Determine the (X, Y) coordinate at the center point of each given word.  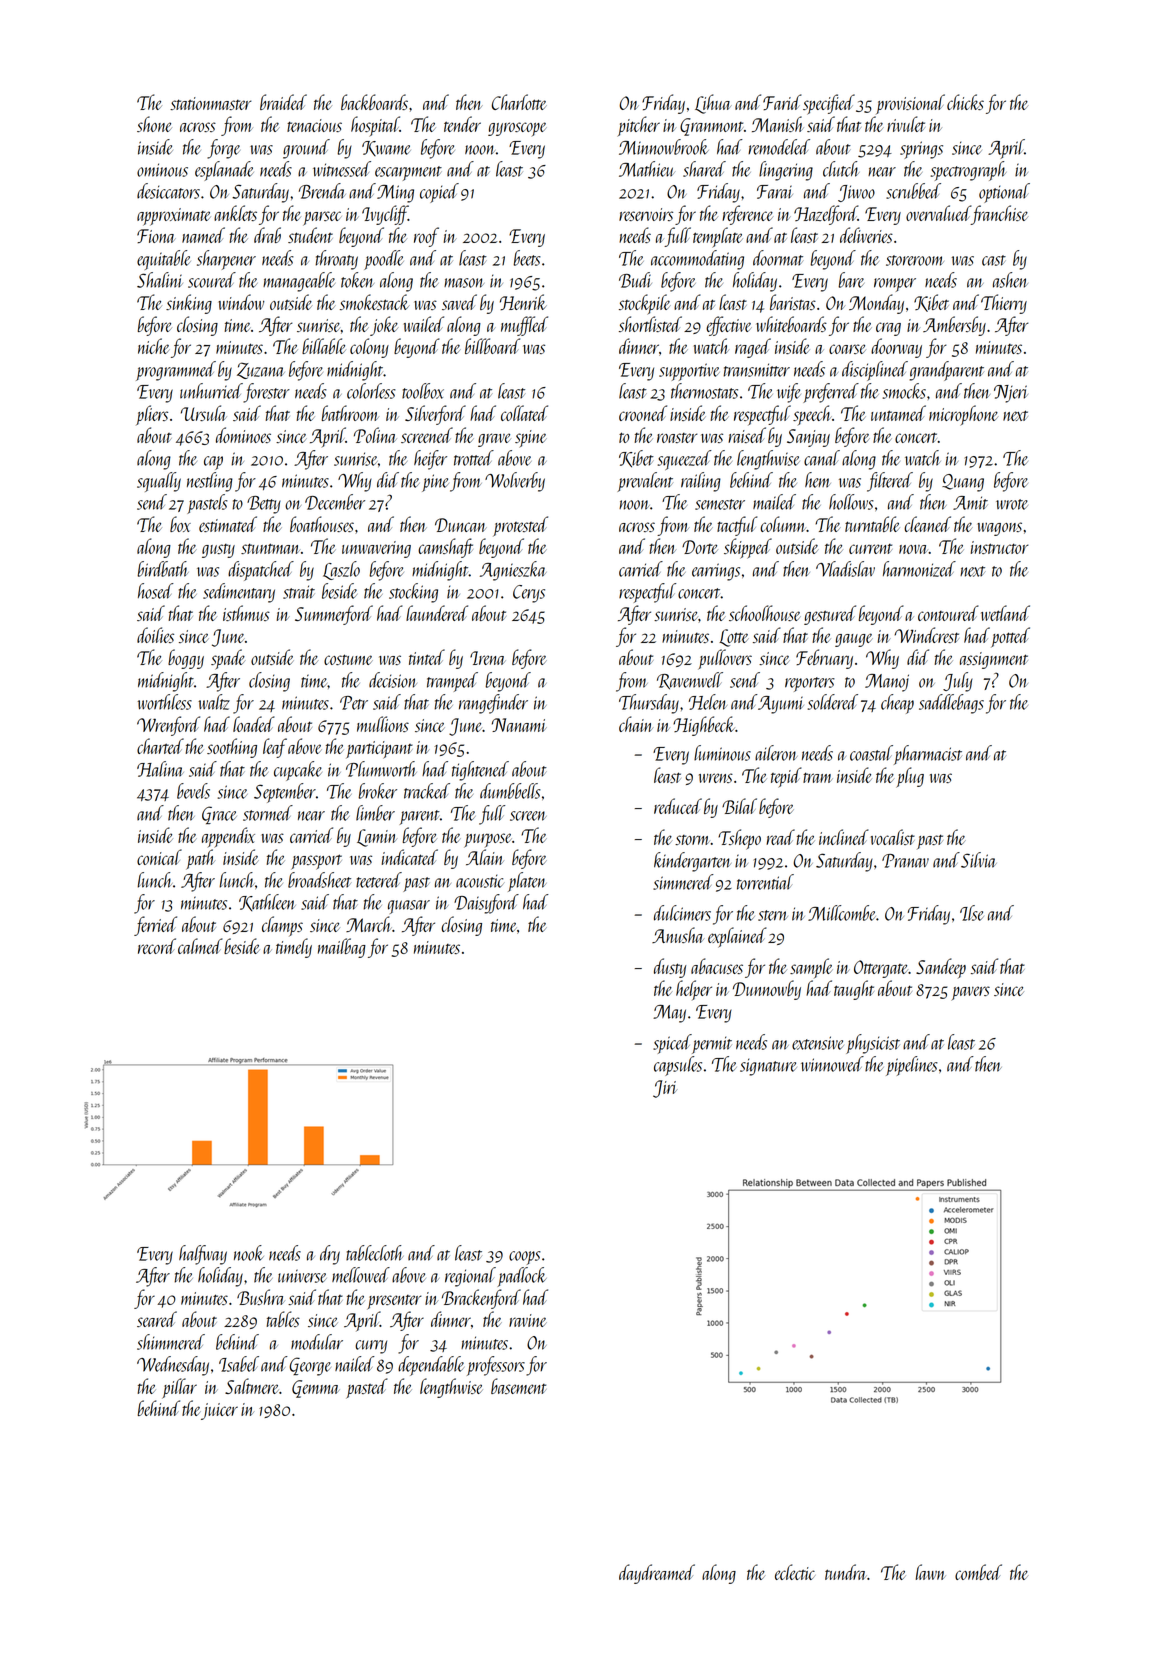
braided (283, 102)
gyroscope (517, 129)
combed (978, 1572)
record (157, 946)
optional (1004, 193)
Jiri (665, 1089)
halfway (203, 1255)
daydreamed (657, 1574)
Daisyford (486, 904)
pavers (970, 993)
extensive (818, 1043)
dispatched (261, 571)
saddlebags (951, 704)
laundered (437, 613)
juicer (219, 1411)
